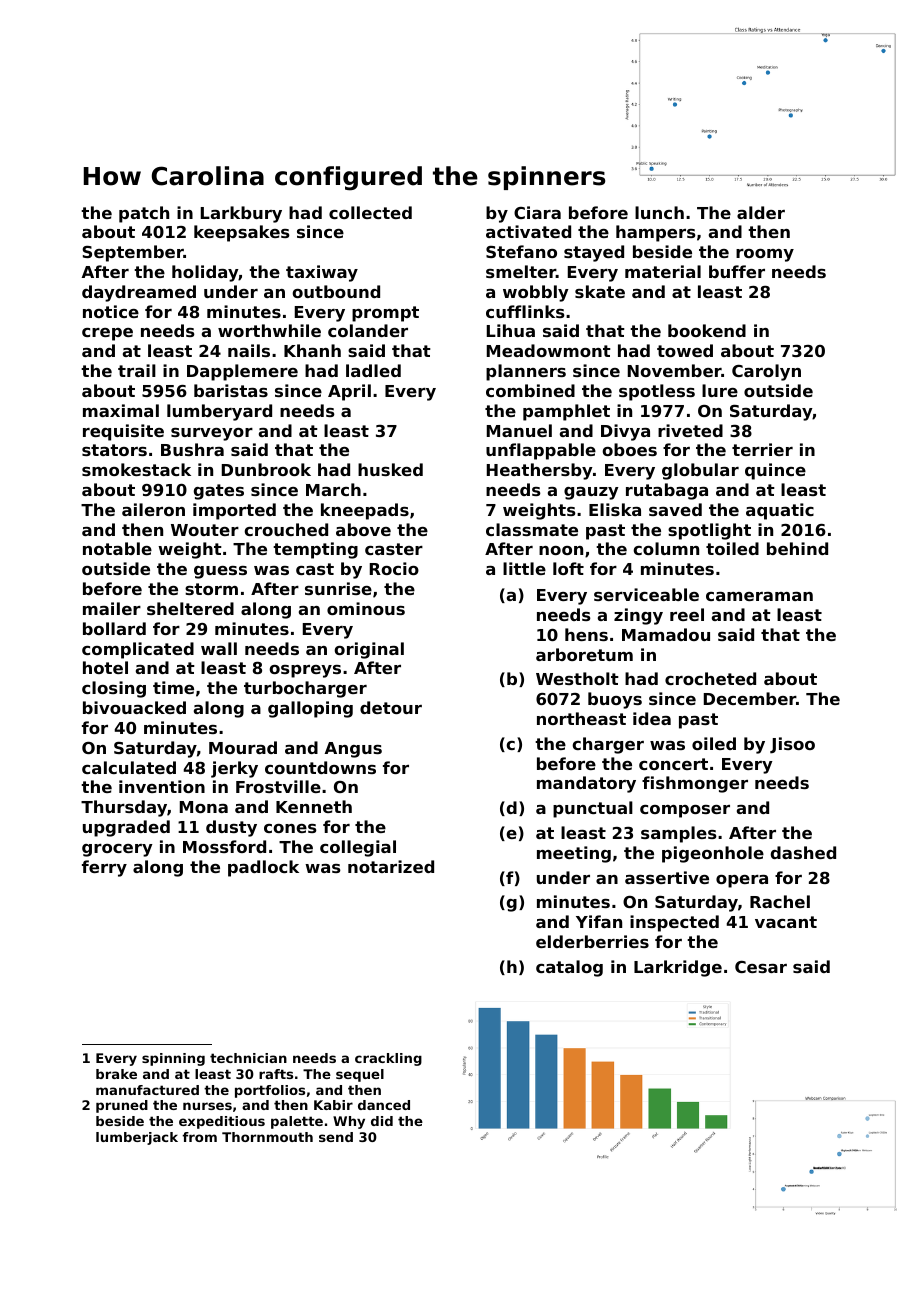 Image resolution: width=924 pixels, height=1311 pixels. What do you see at coordinates (761, 212) in the screenshot?
I see `alder` at bounding box center [761, 212].
